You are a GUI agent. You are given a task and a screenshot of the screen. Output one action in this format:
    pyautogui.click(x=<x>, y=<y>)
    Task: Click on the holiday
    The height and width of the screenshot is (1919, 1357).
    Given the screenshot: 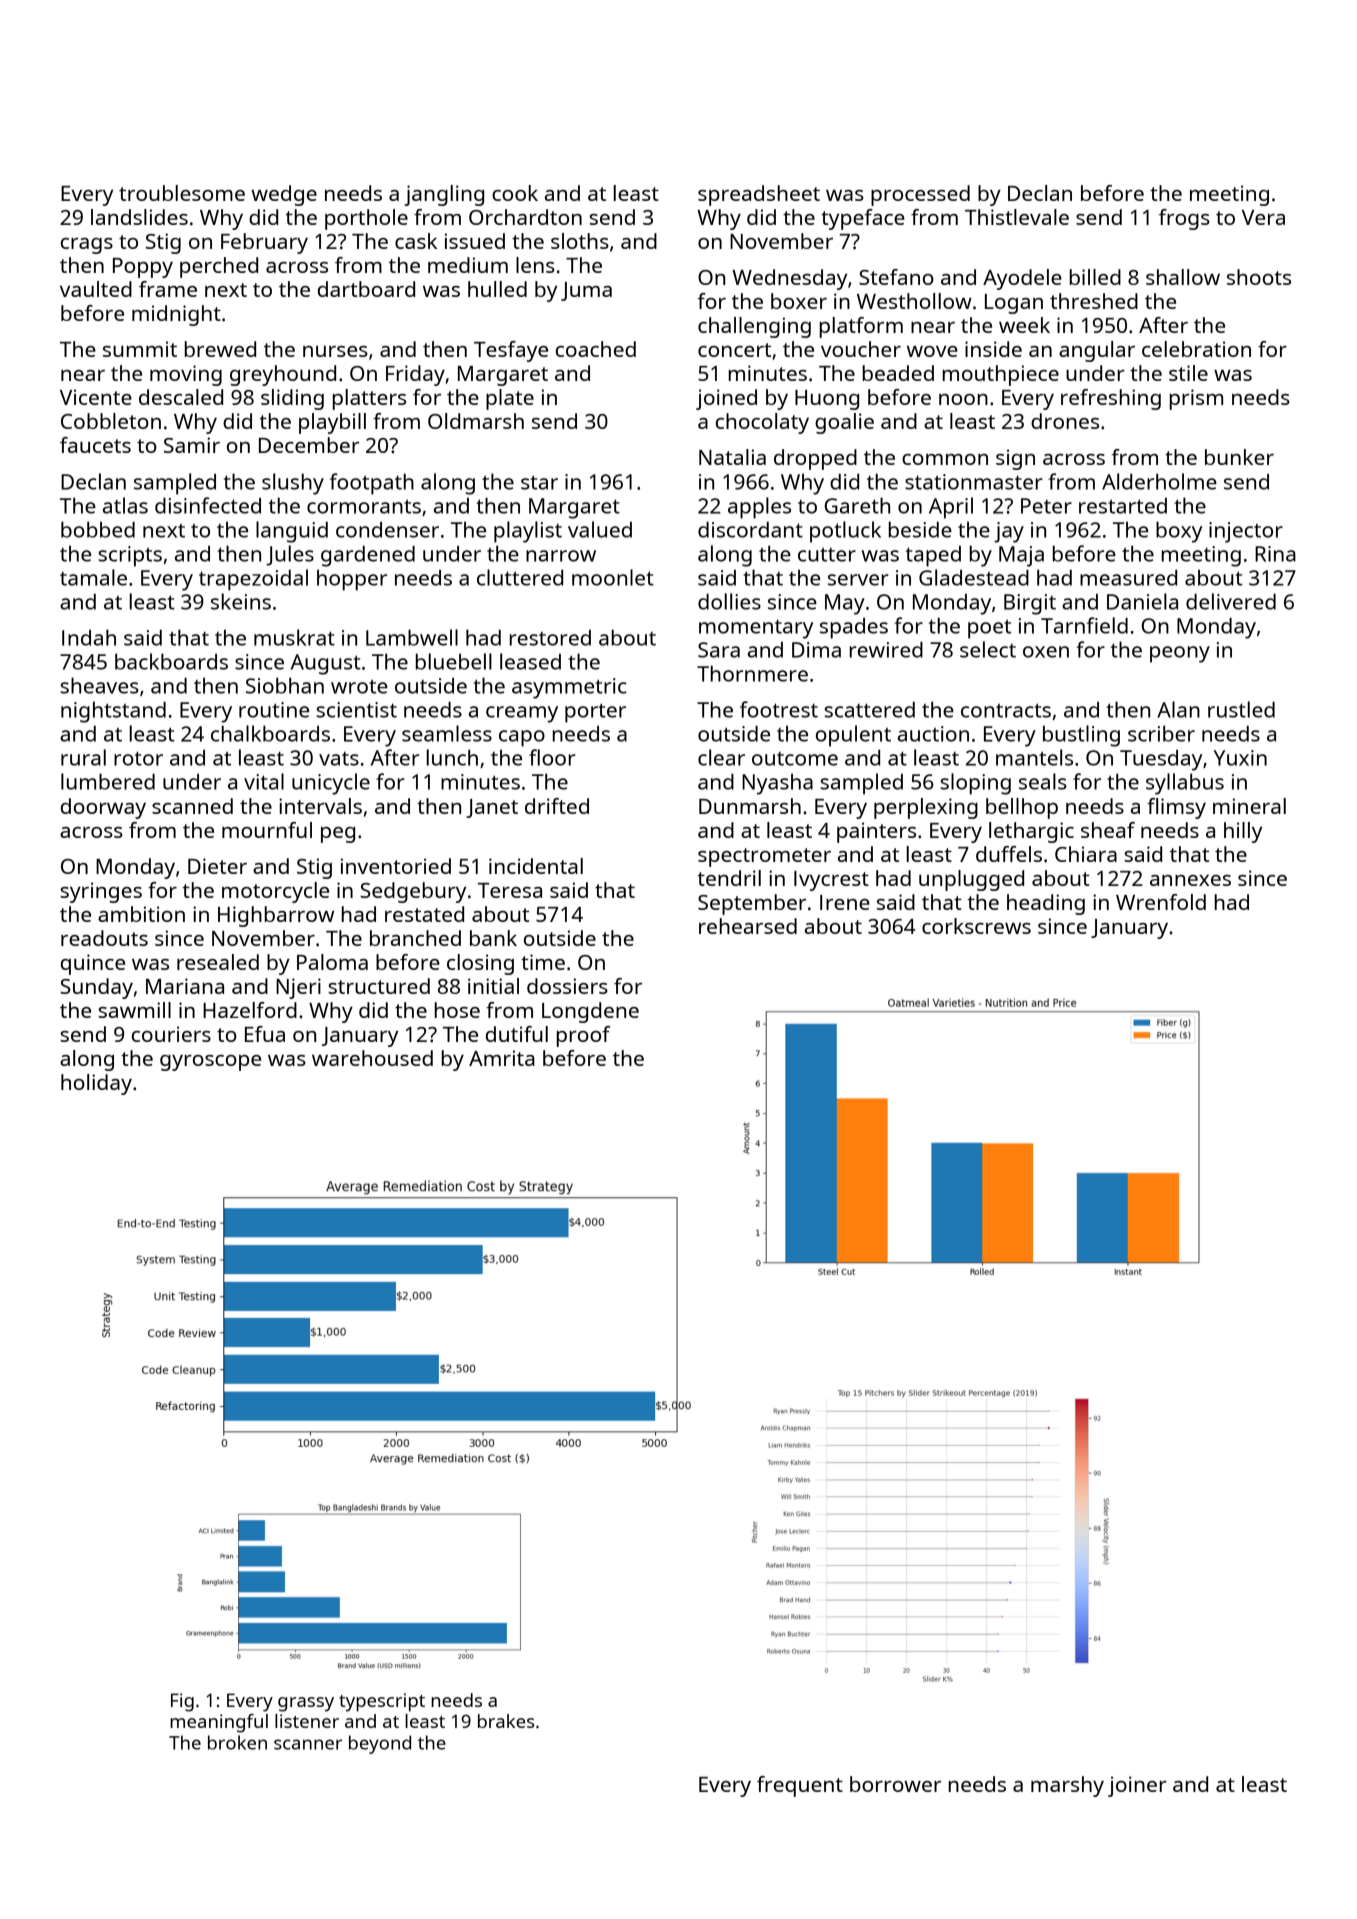 What is the action you would take?
    pyautogui.click(x=96, y=1084)
